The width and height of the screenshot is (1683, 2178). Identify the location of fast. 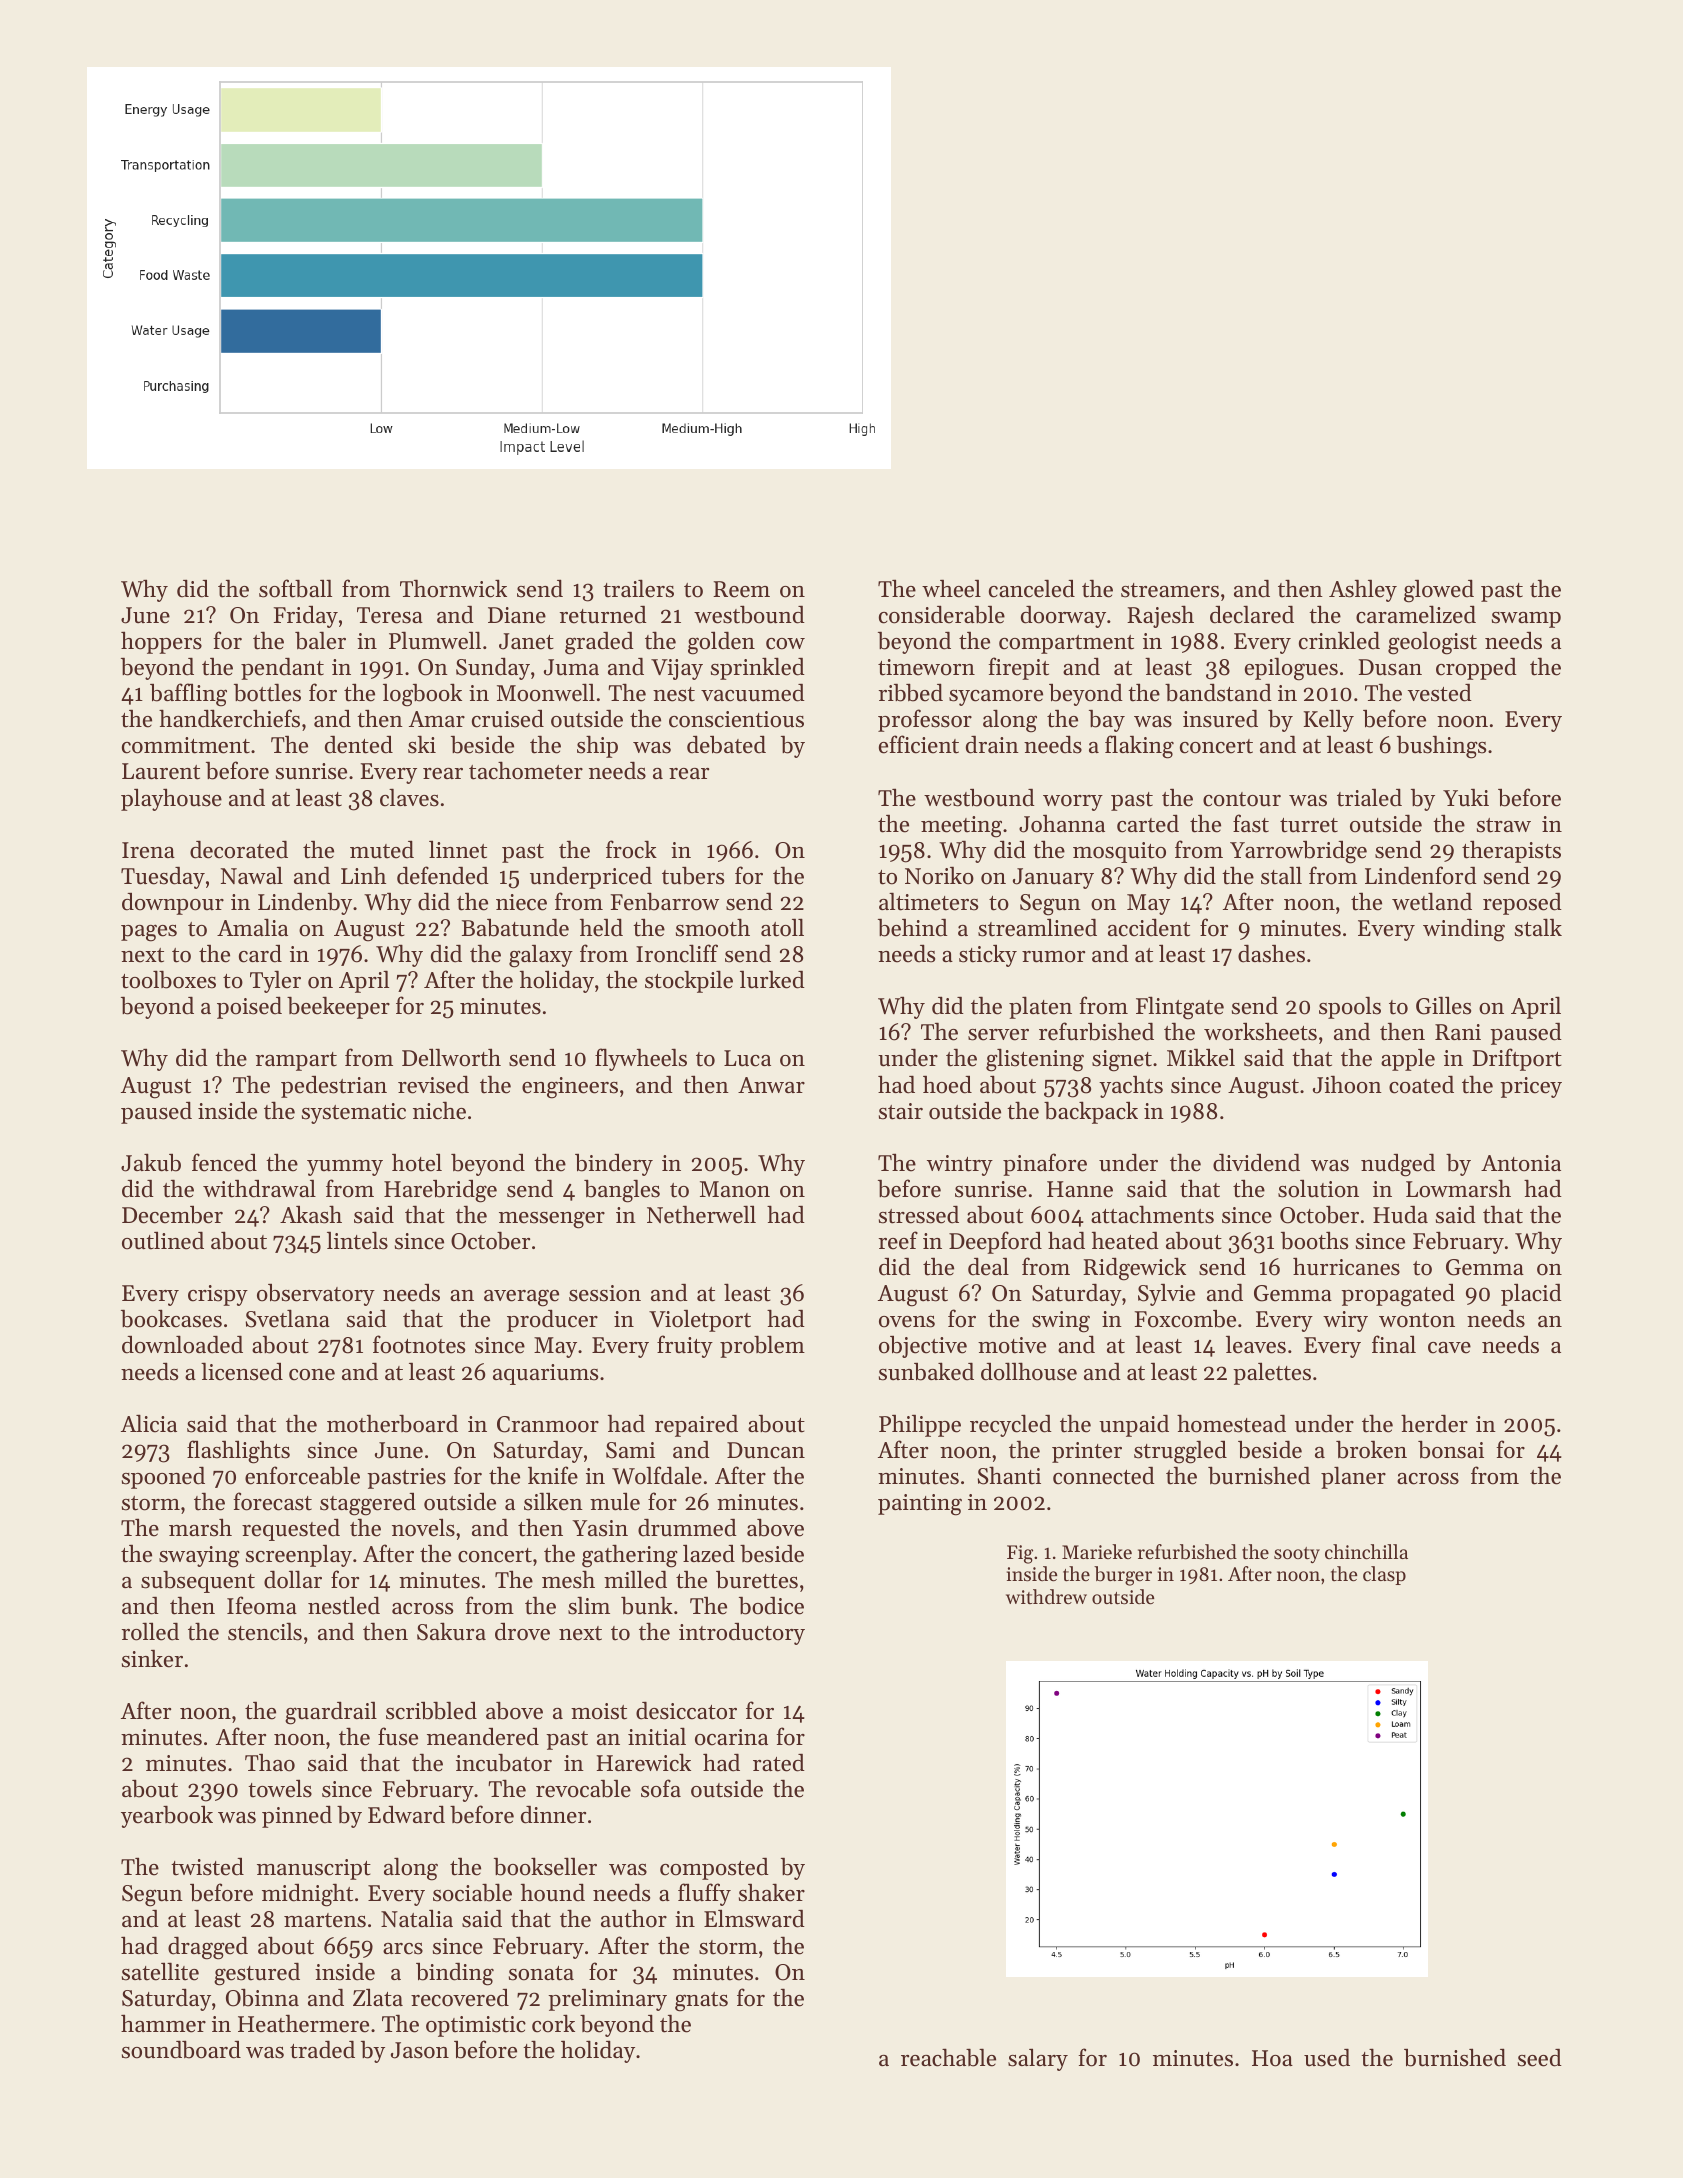
(1251, 823).
